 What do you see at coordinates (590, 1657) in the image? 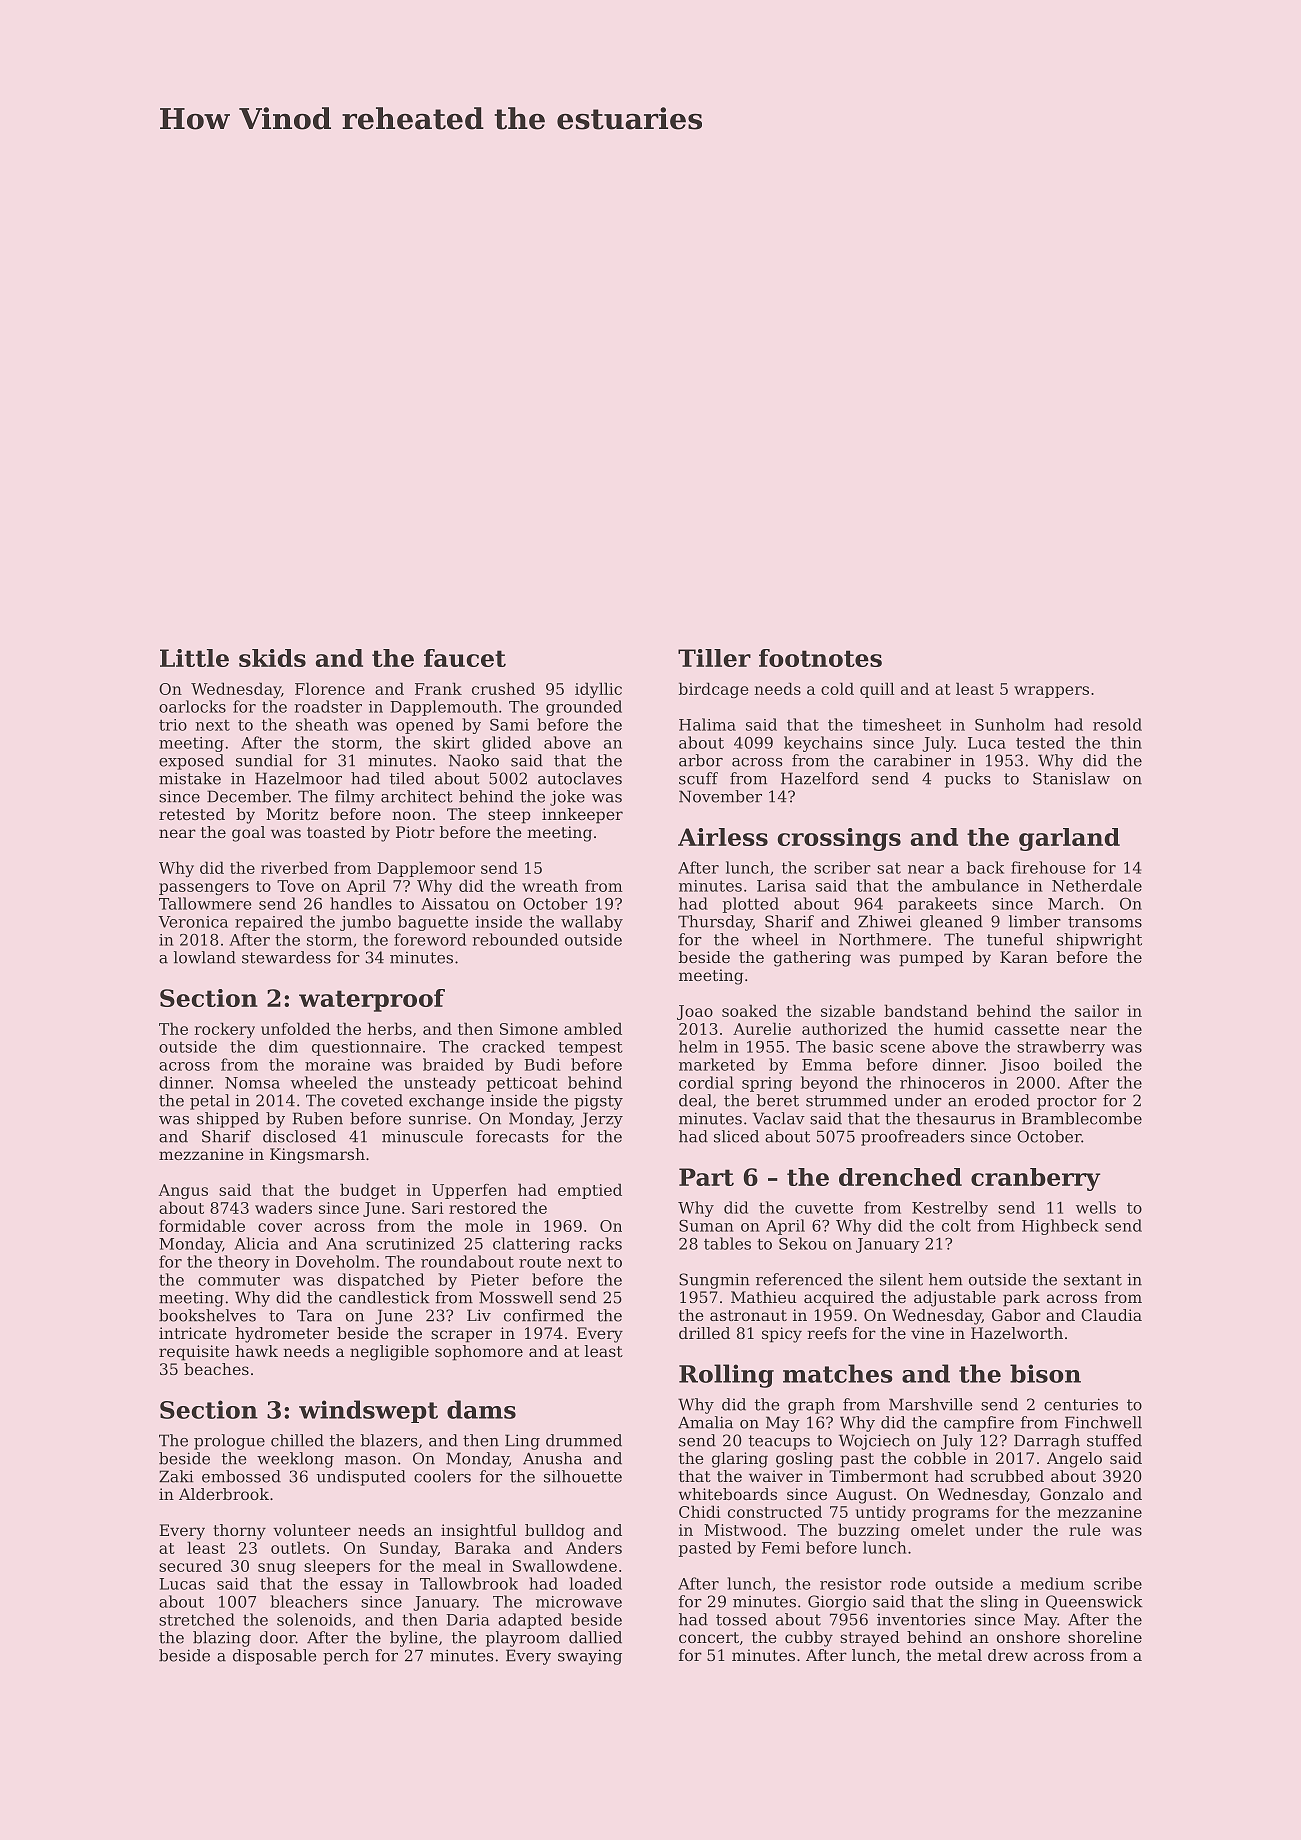
I see `swaying` at bounding box center [590, 1657].
